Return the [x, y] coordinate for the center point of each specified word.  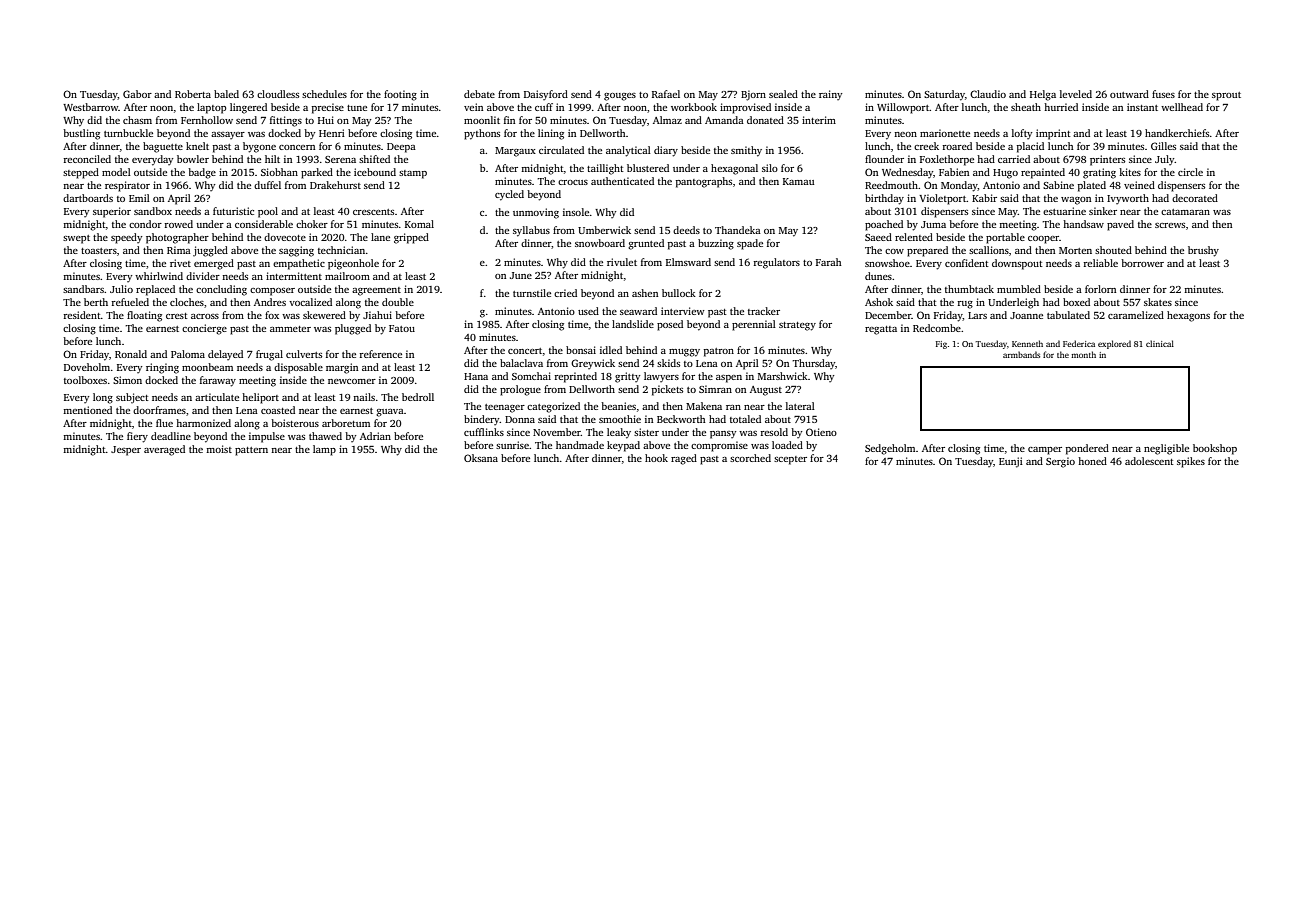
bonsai [581, 350]
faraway [218, 381]
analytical [628, 151]
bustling [81, 134]
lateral [800, 406]
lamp [324, 450]
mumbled [1019, 289]
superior [112, 212]
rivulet [622, 262]
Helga [1043, 95]
